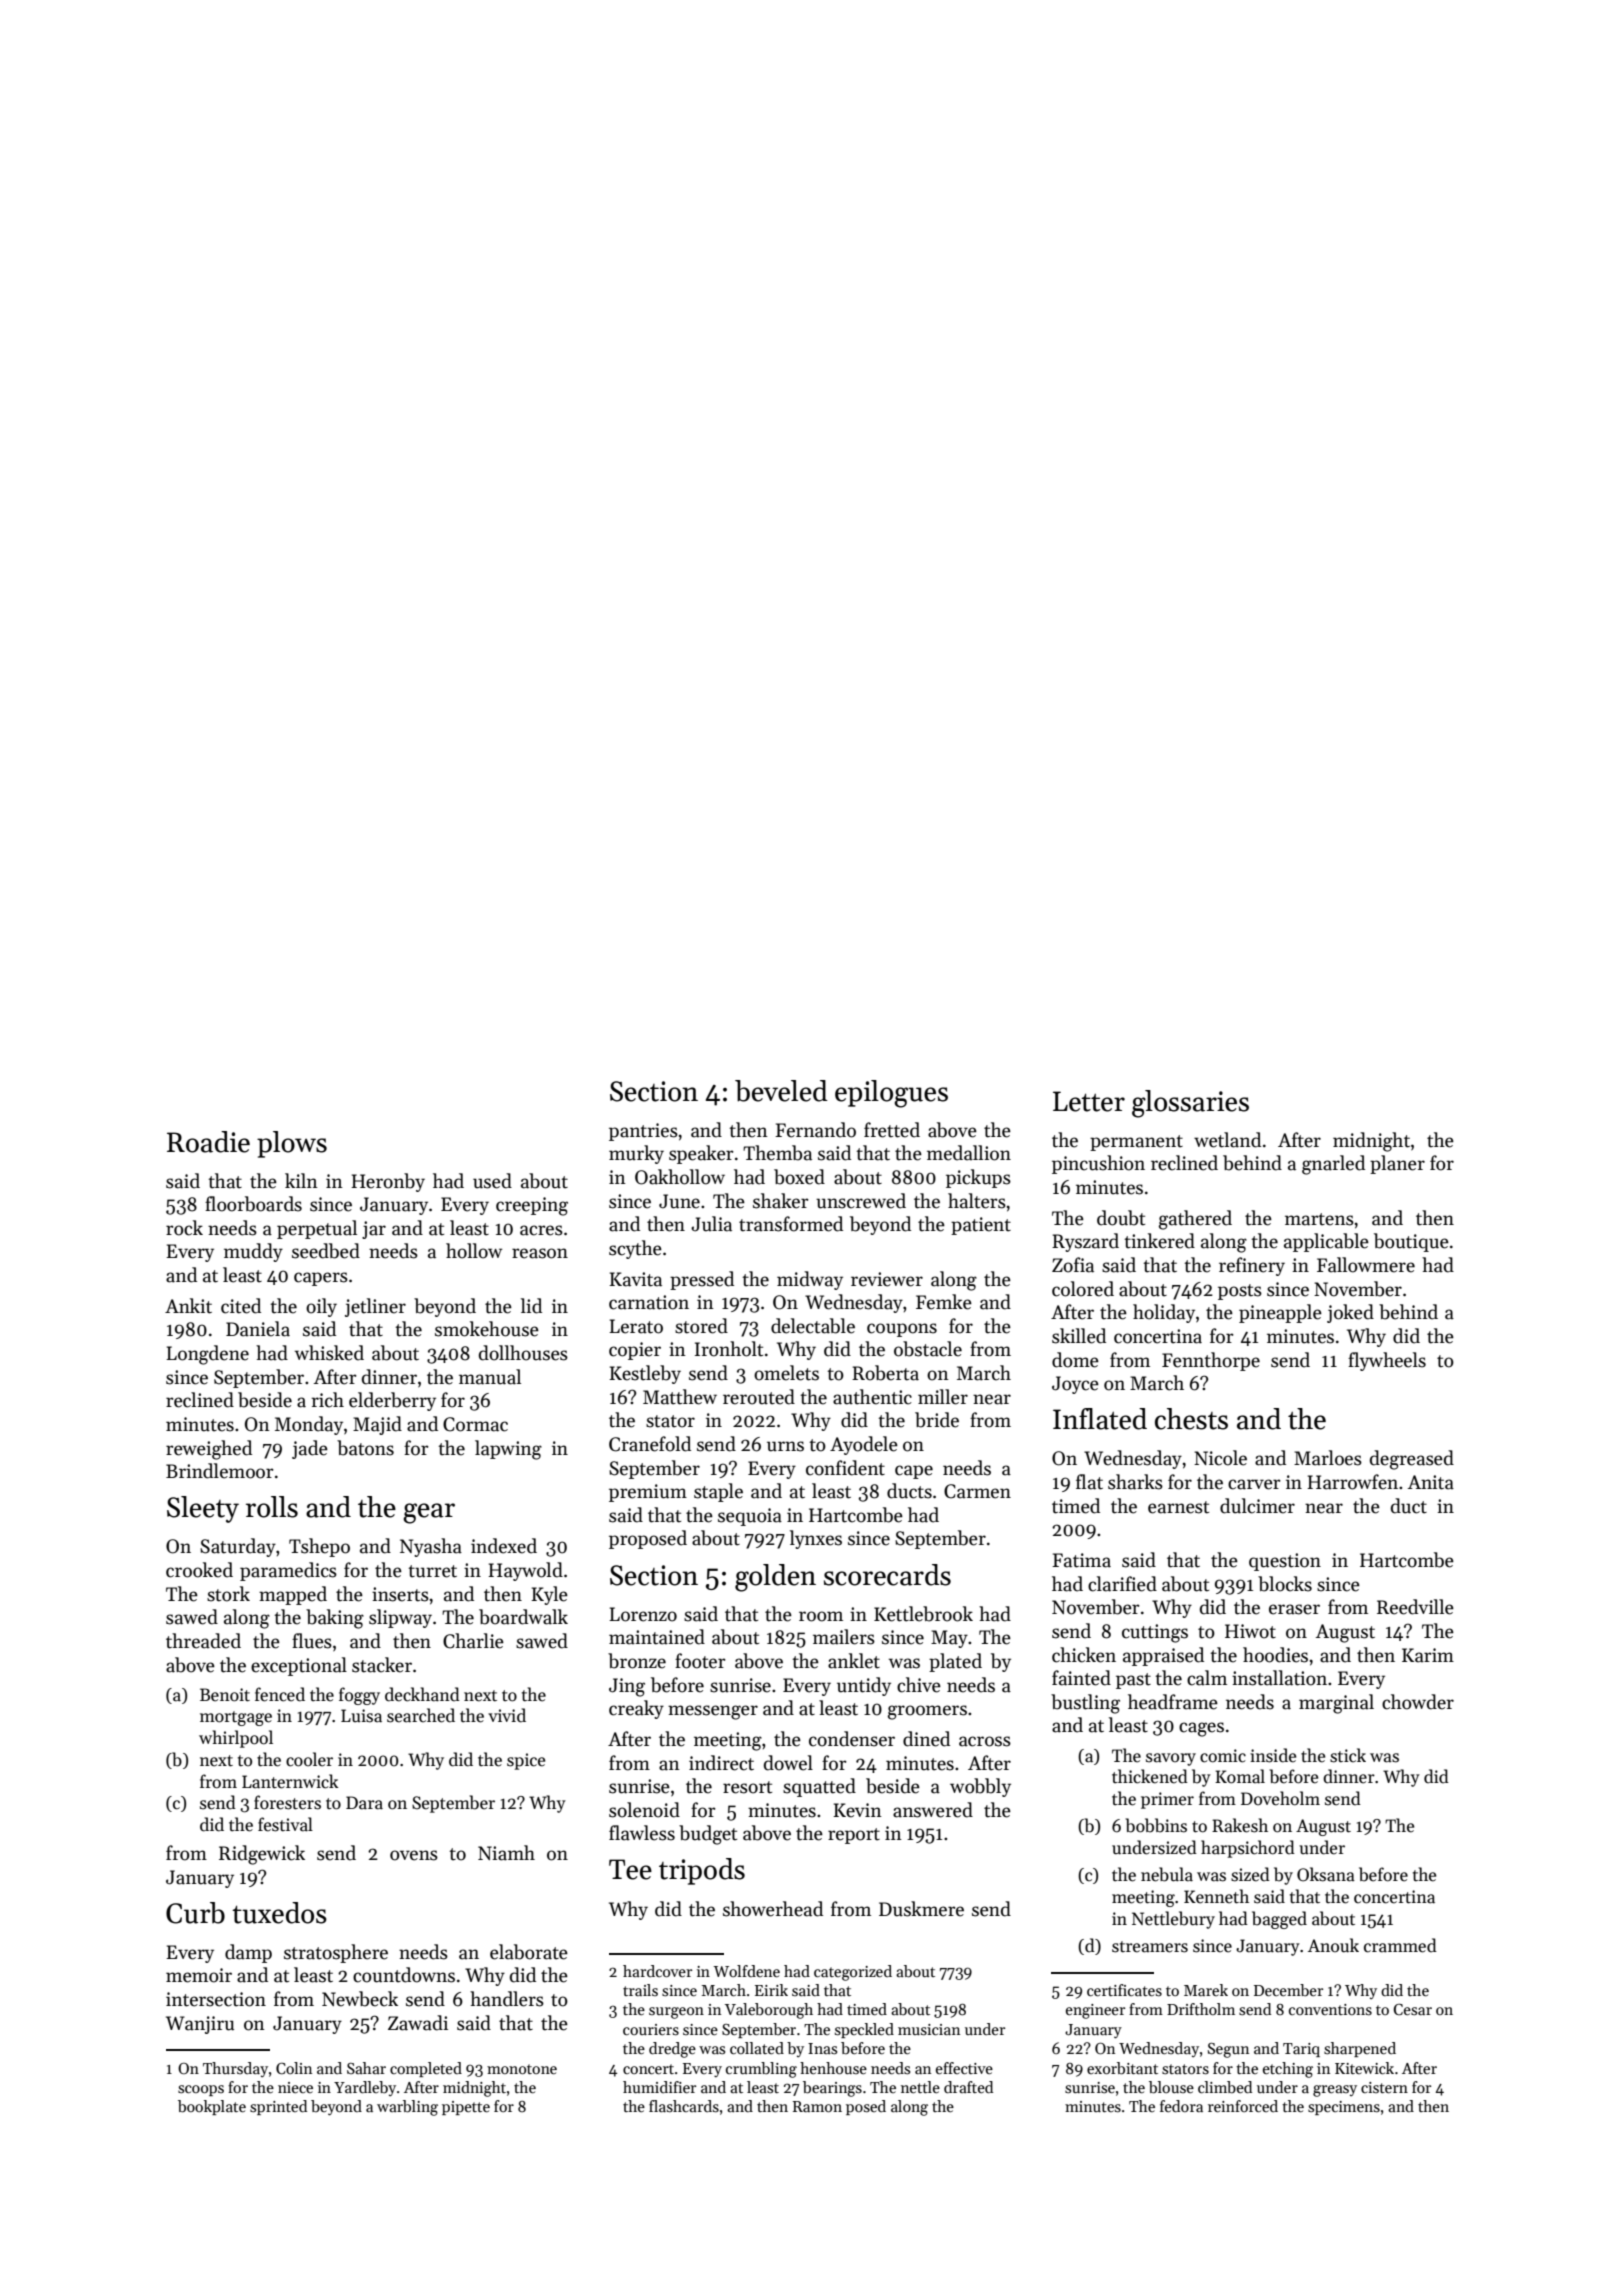  What do you see at coordinates (200, 2025) in the screenshot?
I see `Wanjiru` at bounding box center [200, 2025].
